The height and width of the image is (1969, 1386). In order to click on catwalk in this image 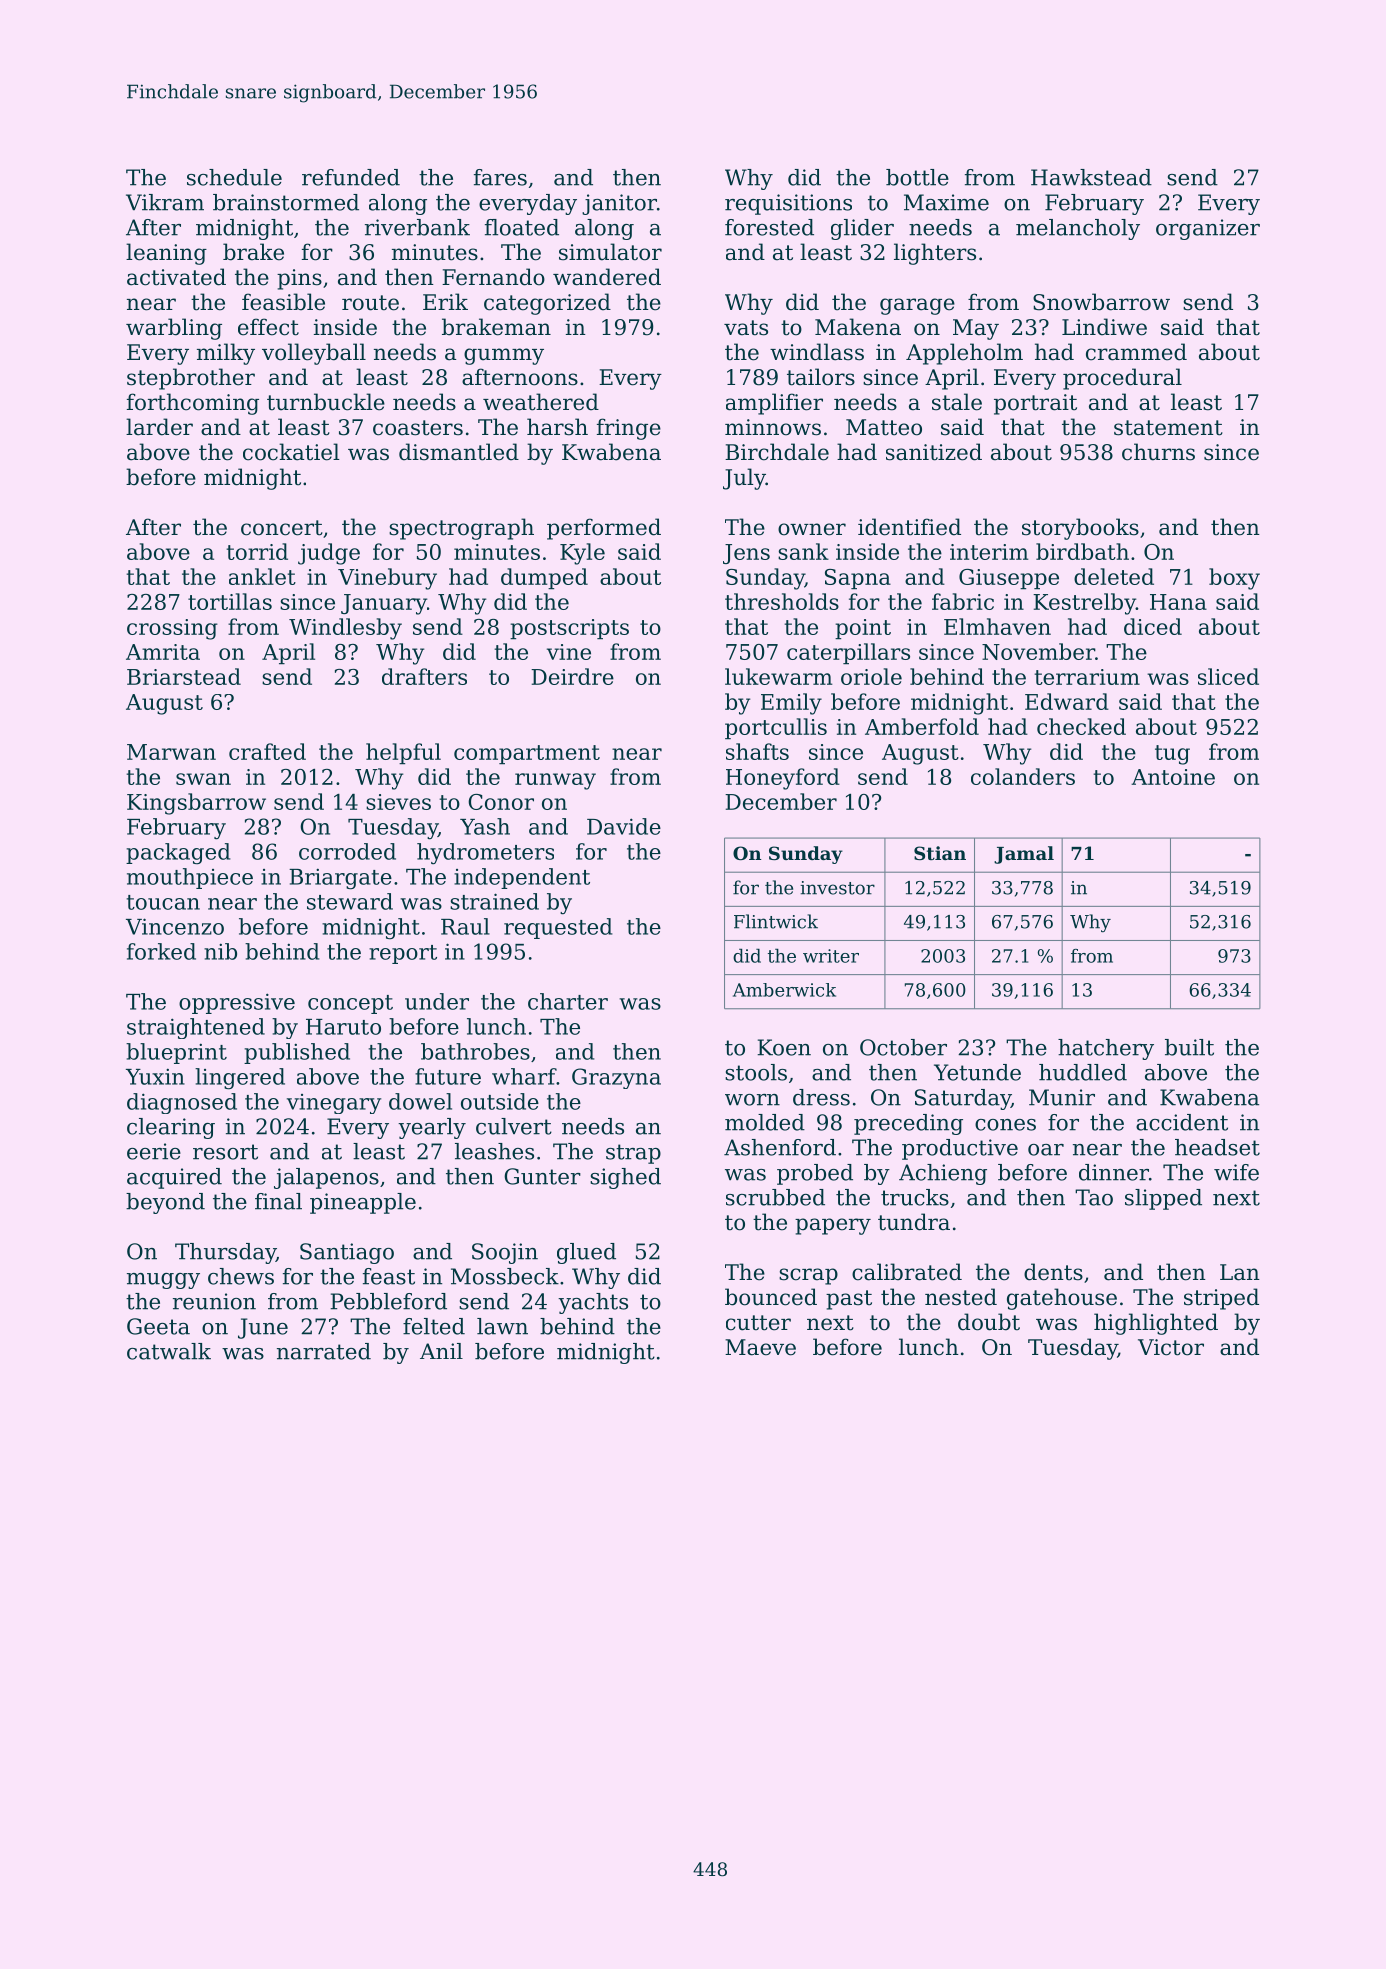, I will do `click(169, 1351)`.
